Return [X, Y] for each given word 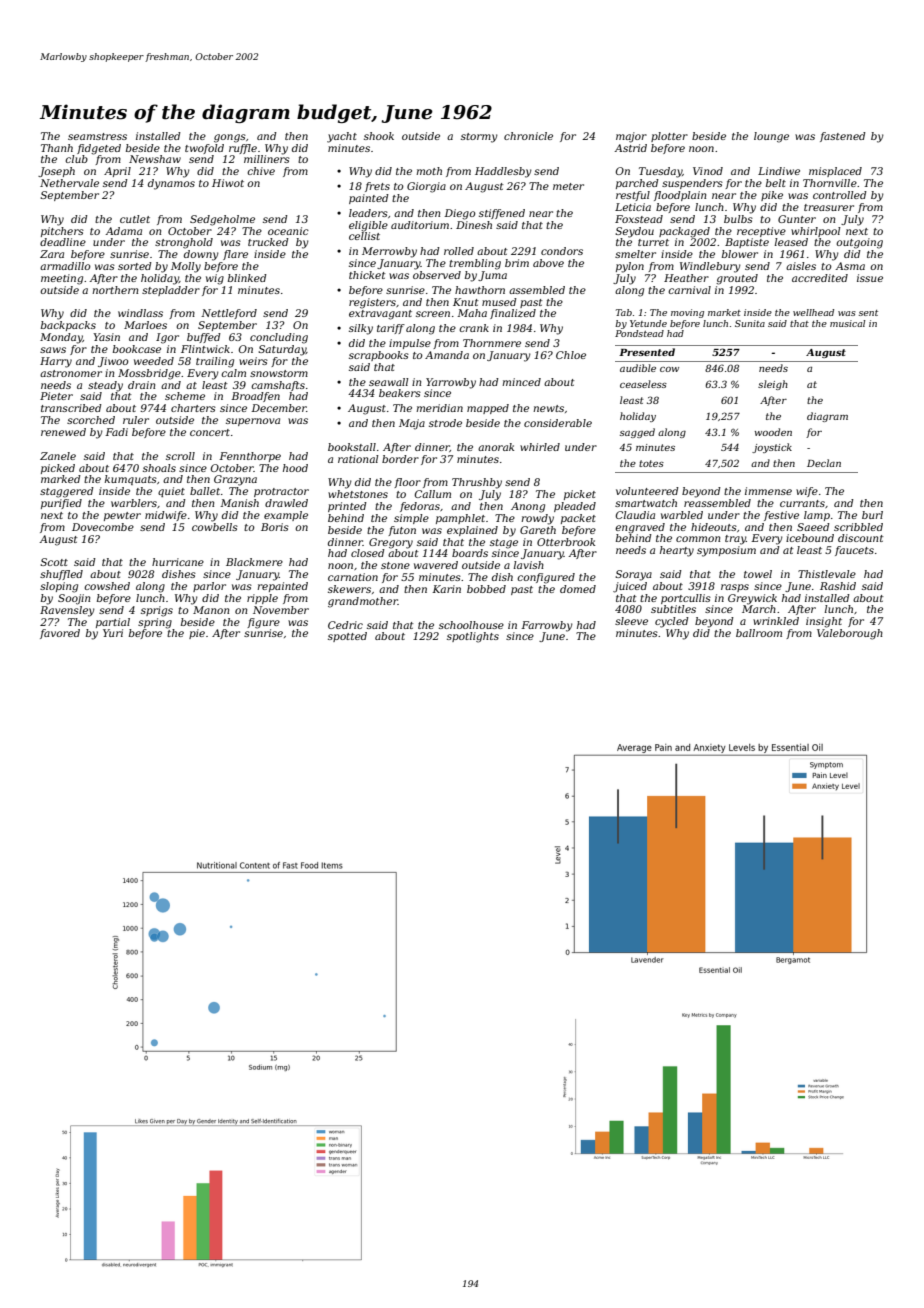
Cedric [345, 625]
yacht [342, 137]
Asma [850, 266]
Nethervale [69, 183]
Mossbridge [149, 374]
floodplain [680, 196]
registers [372, 303]
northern [115, 290]
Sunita [750, 323]
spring [155, 623]
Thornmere [492, 343]
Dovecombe [103, 527]
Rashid [838, 586]
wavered [436, 565]
